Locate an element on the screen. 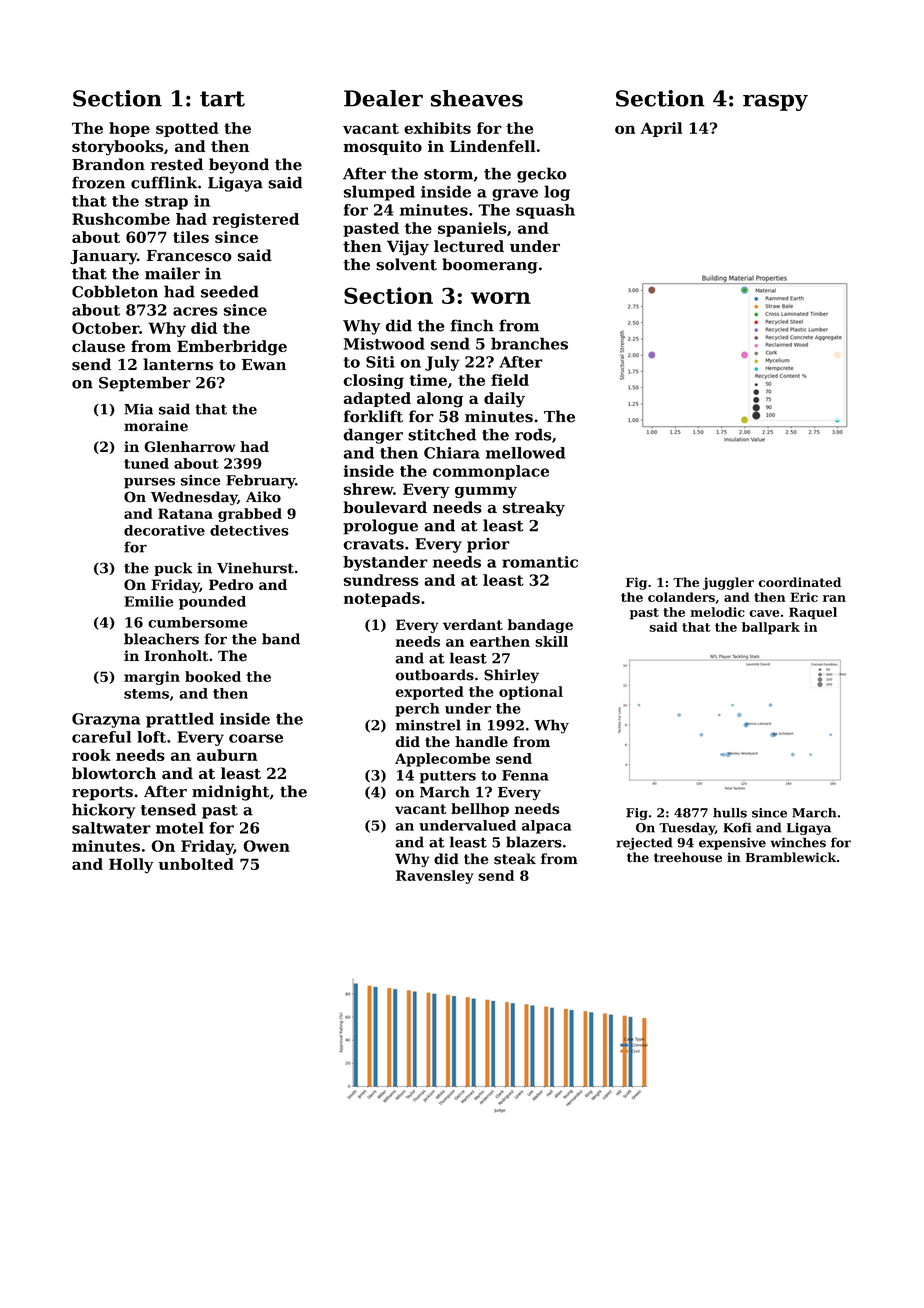  raspy is located at coordinates (775, 102).
